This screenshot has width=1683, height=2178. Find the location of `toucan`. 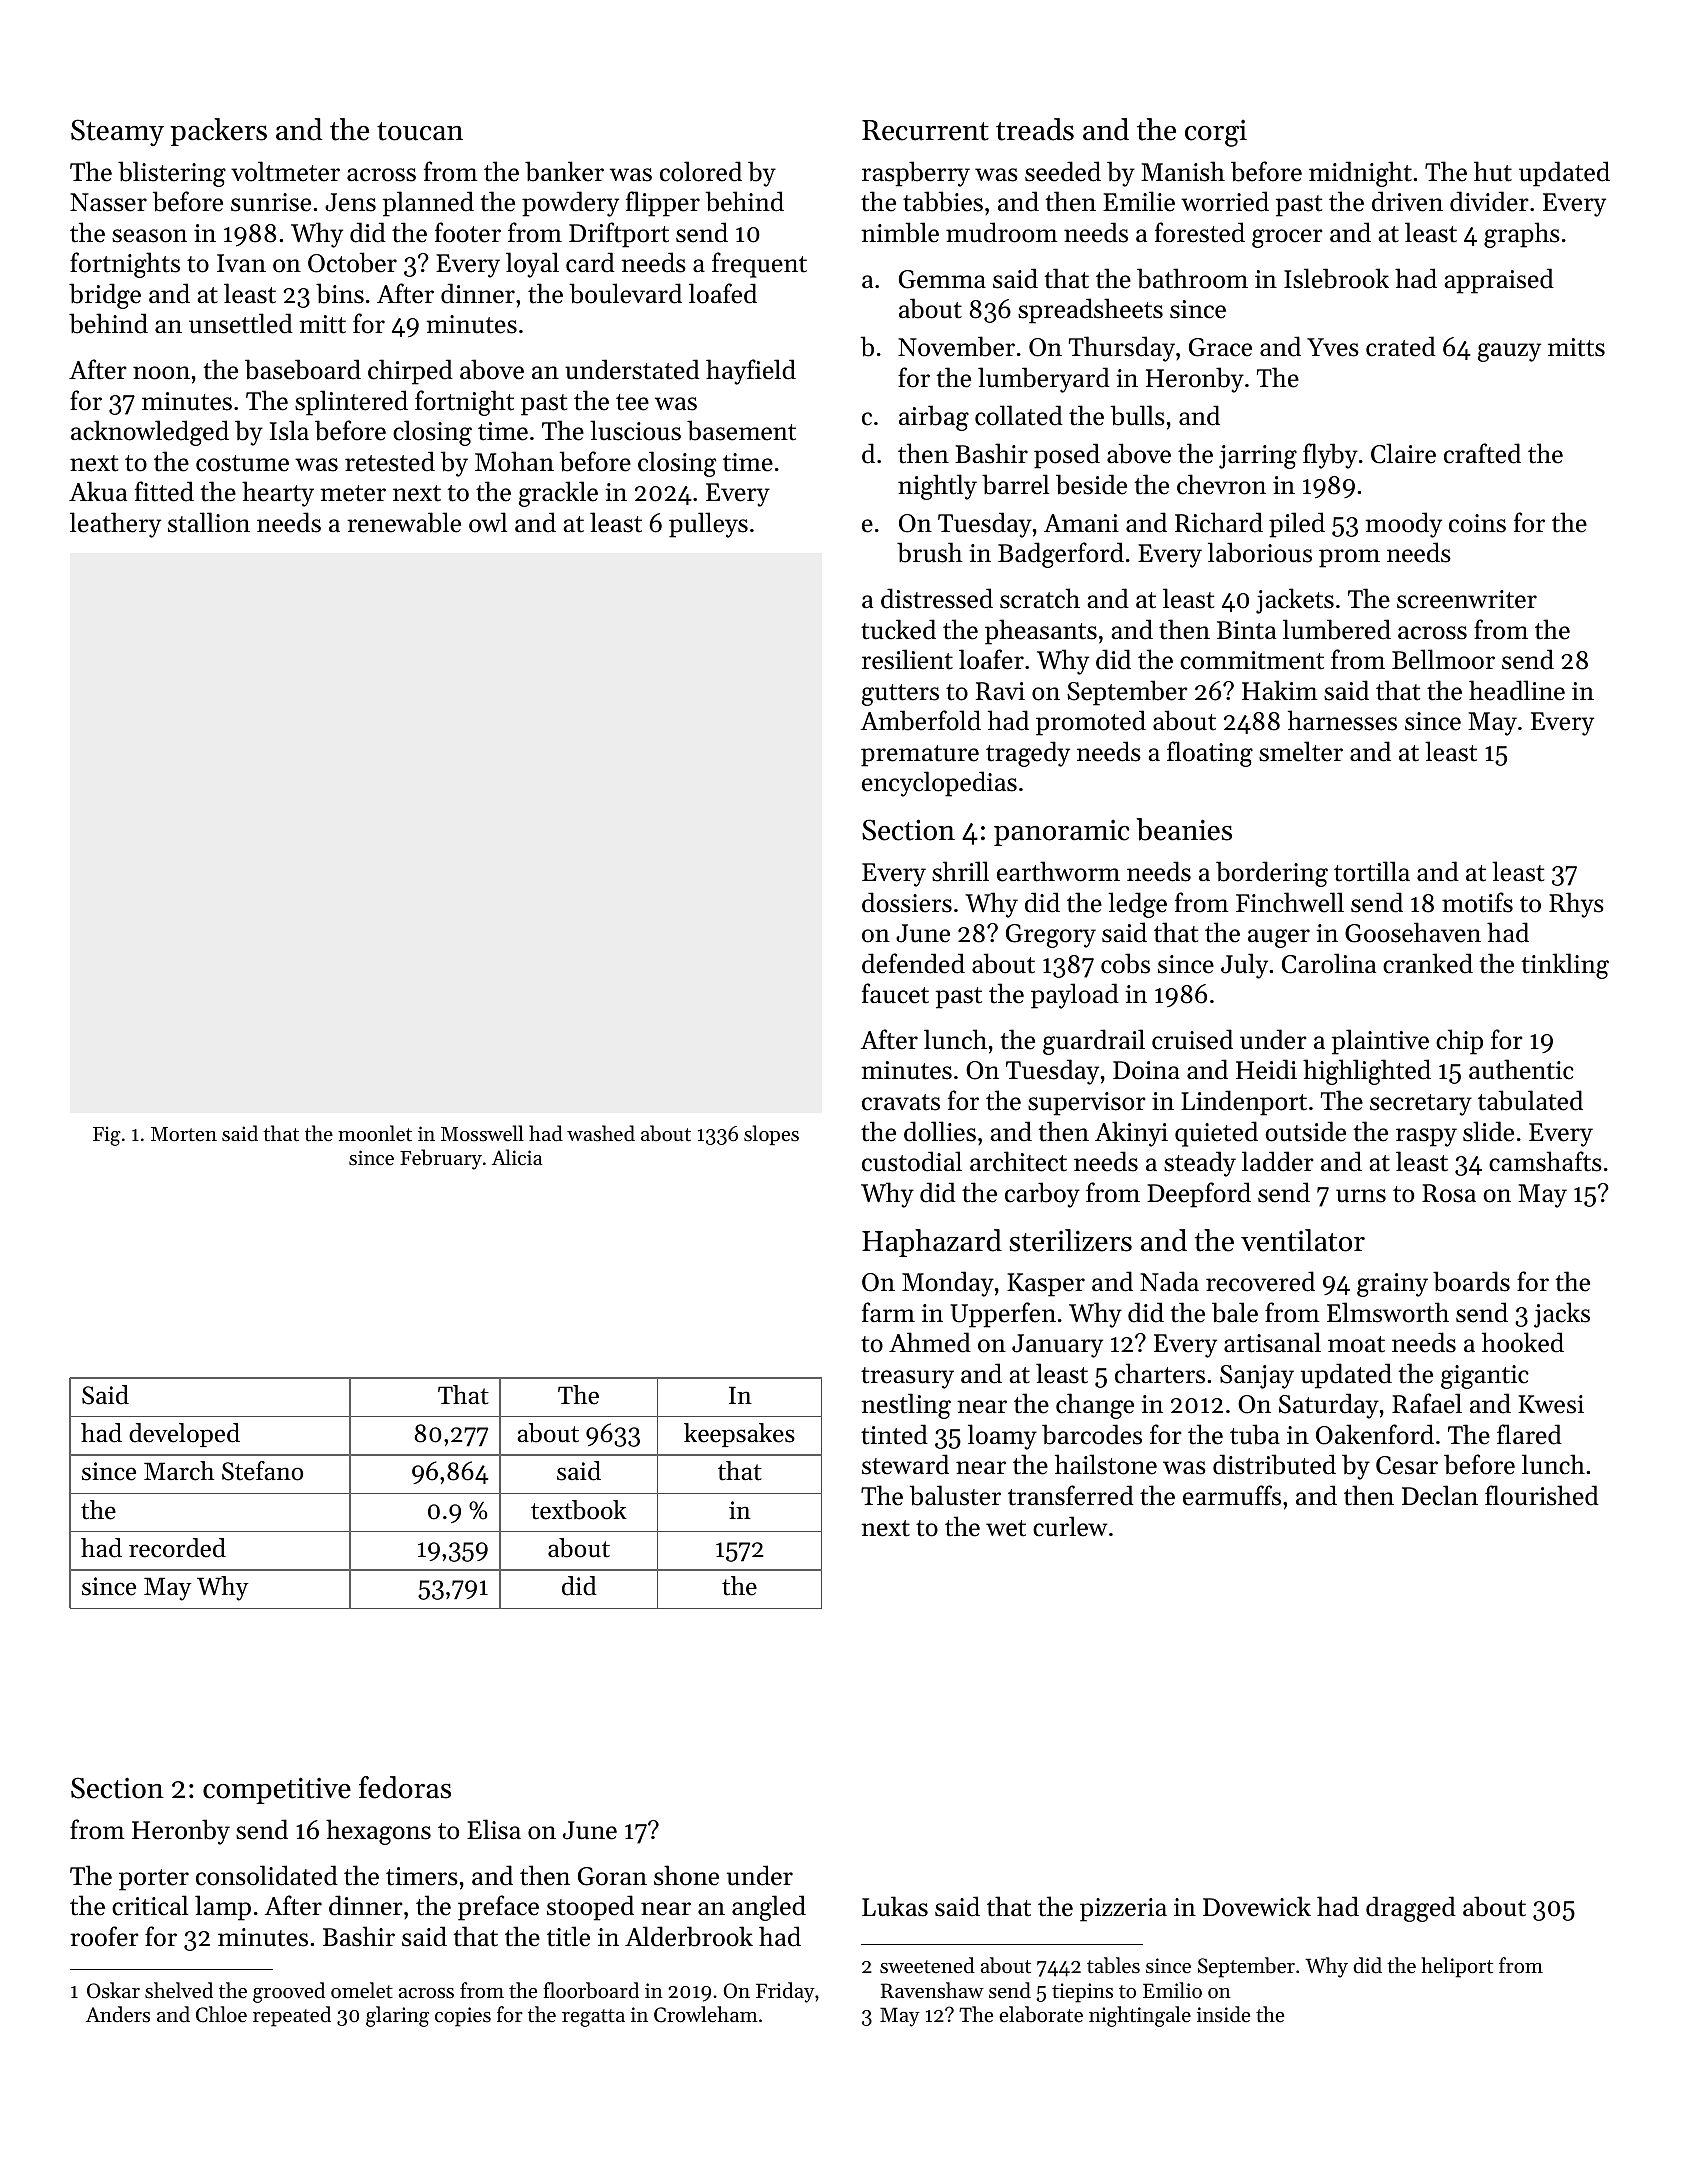

toucan is located at coordinates (420, 131).
